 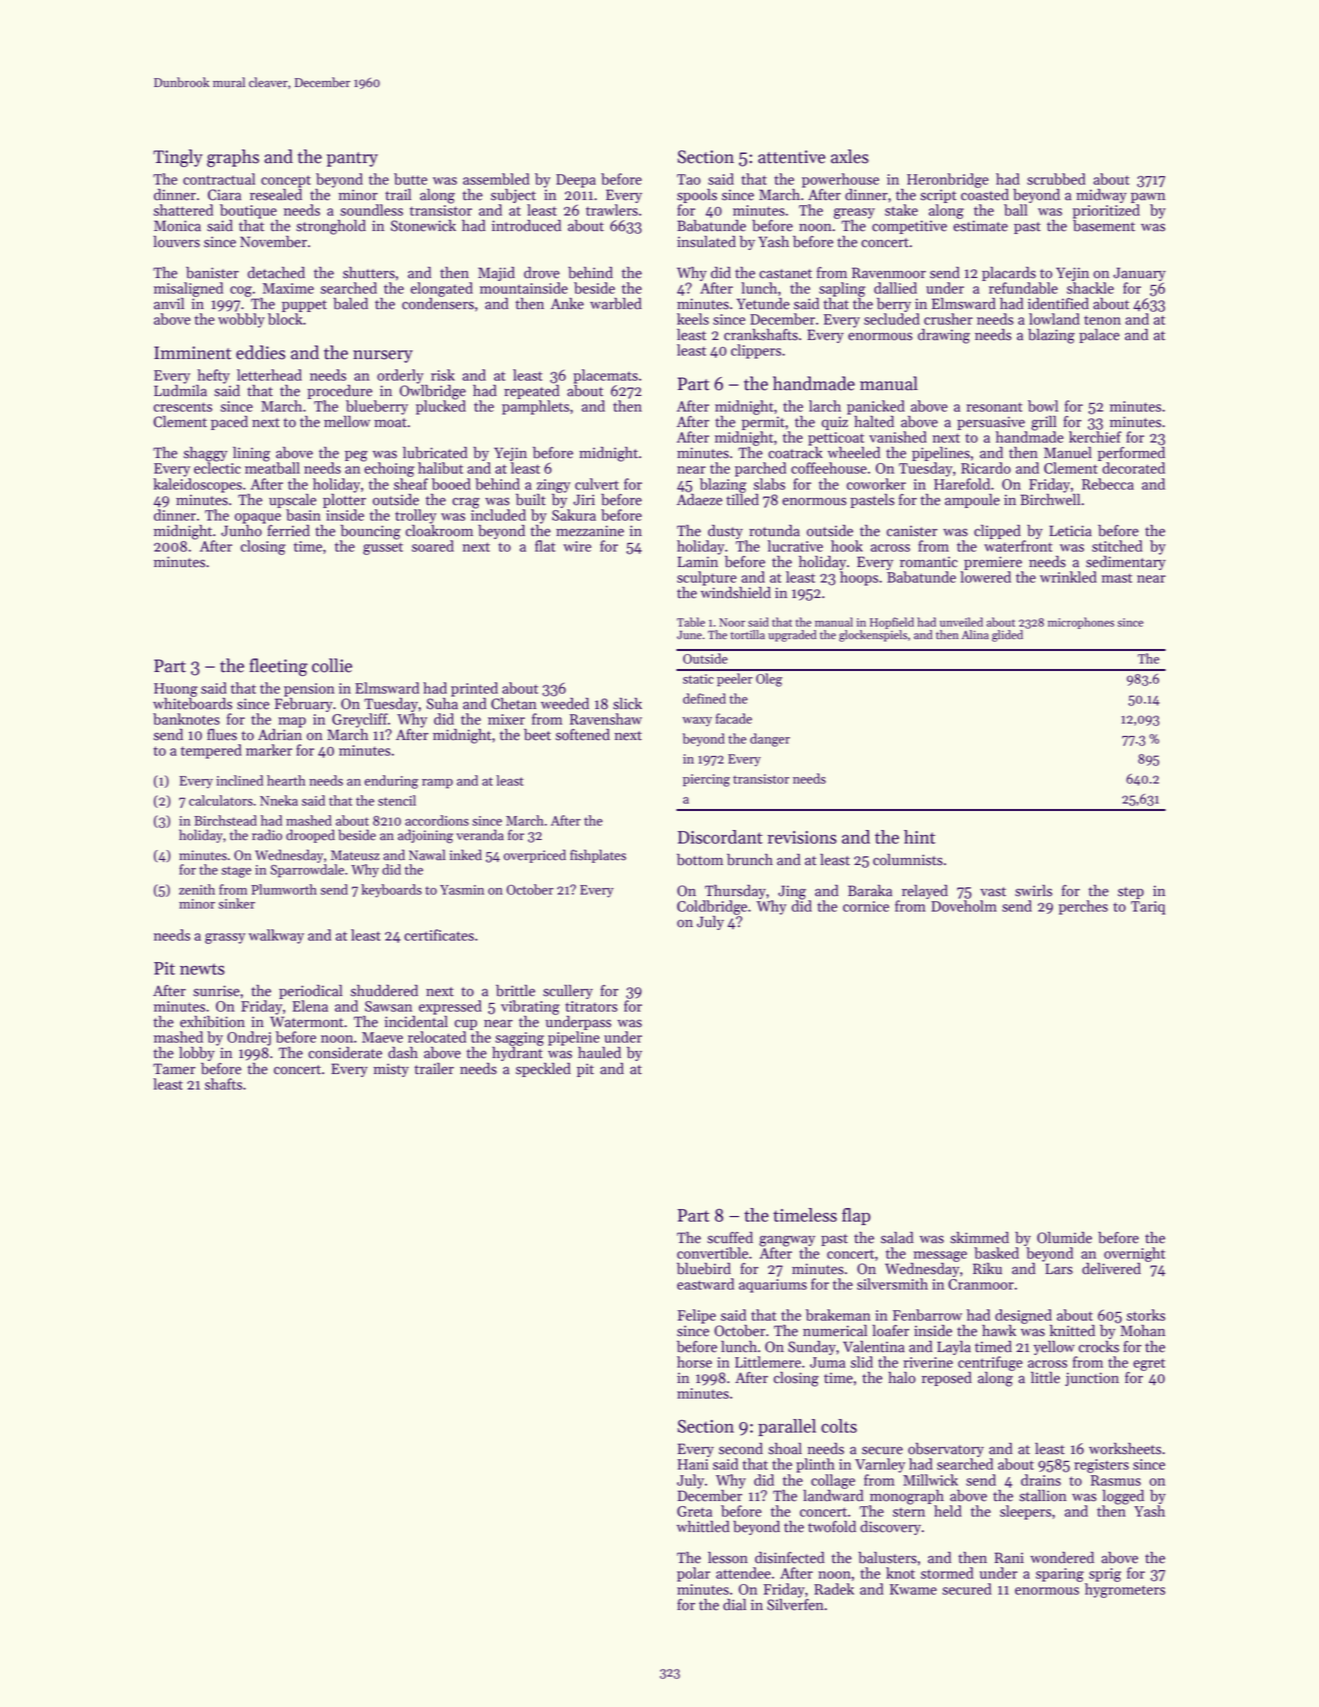 What do you see at coordinates (1081, 623) in the screenshot?
I see `microphones` at bounding box center [1081, 623].
